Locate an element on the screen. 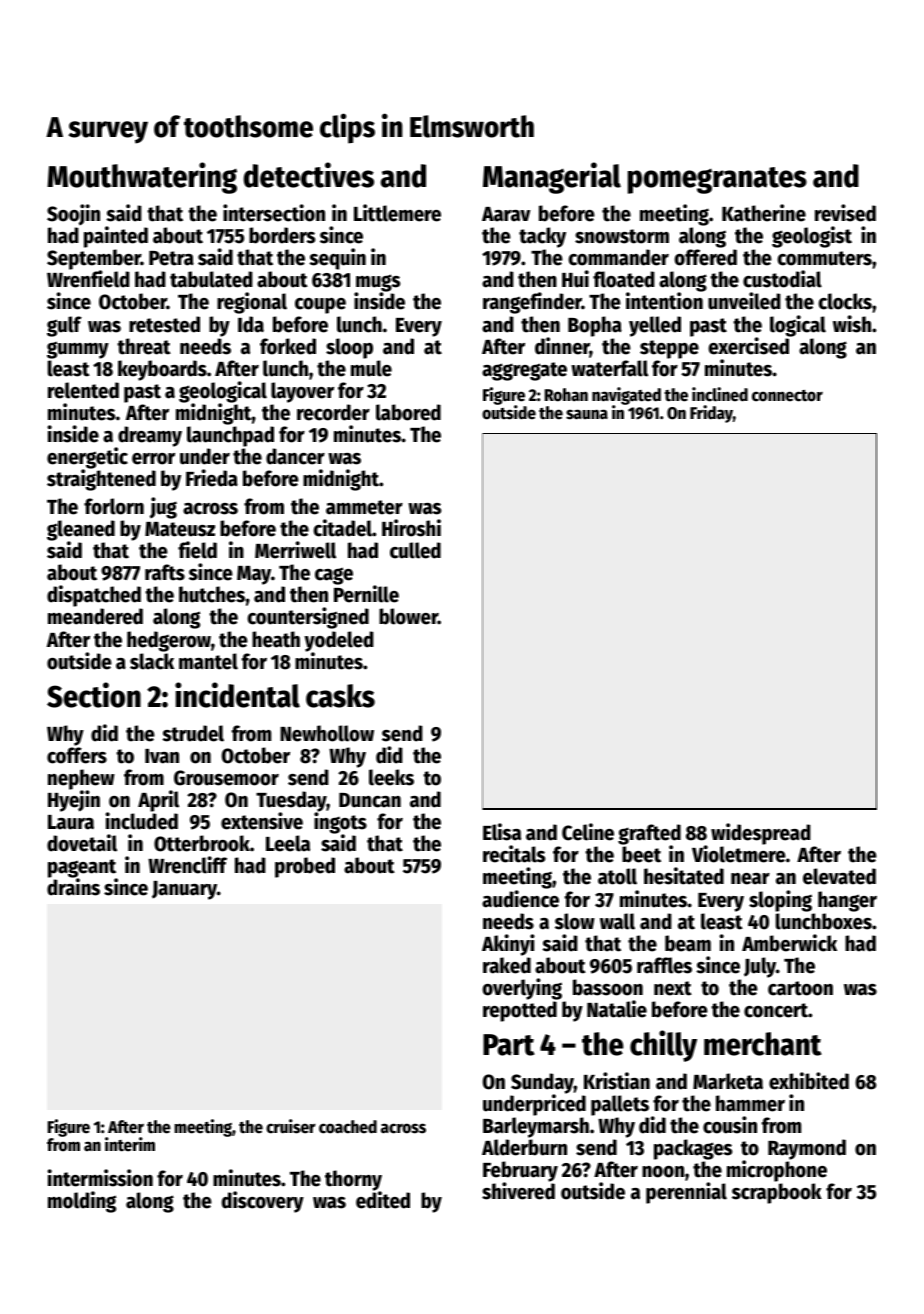 The height and width of the screenshot is (1314, 924). pomegranates is located at coordinates (717, 180).
